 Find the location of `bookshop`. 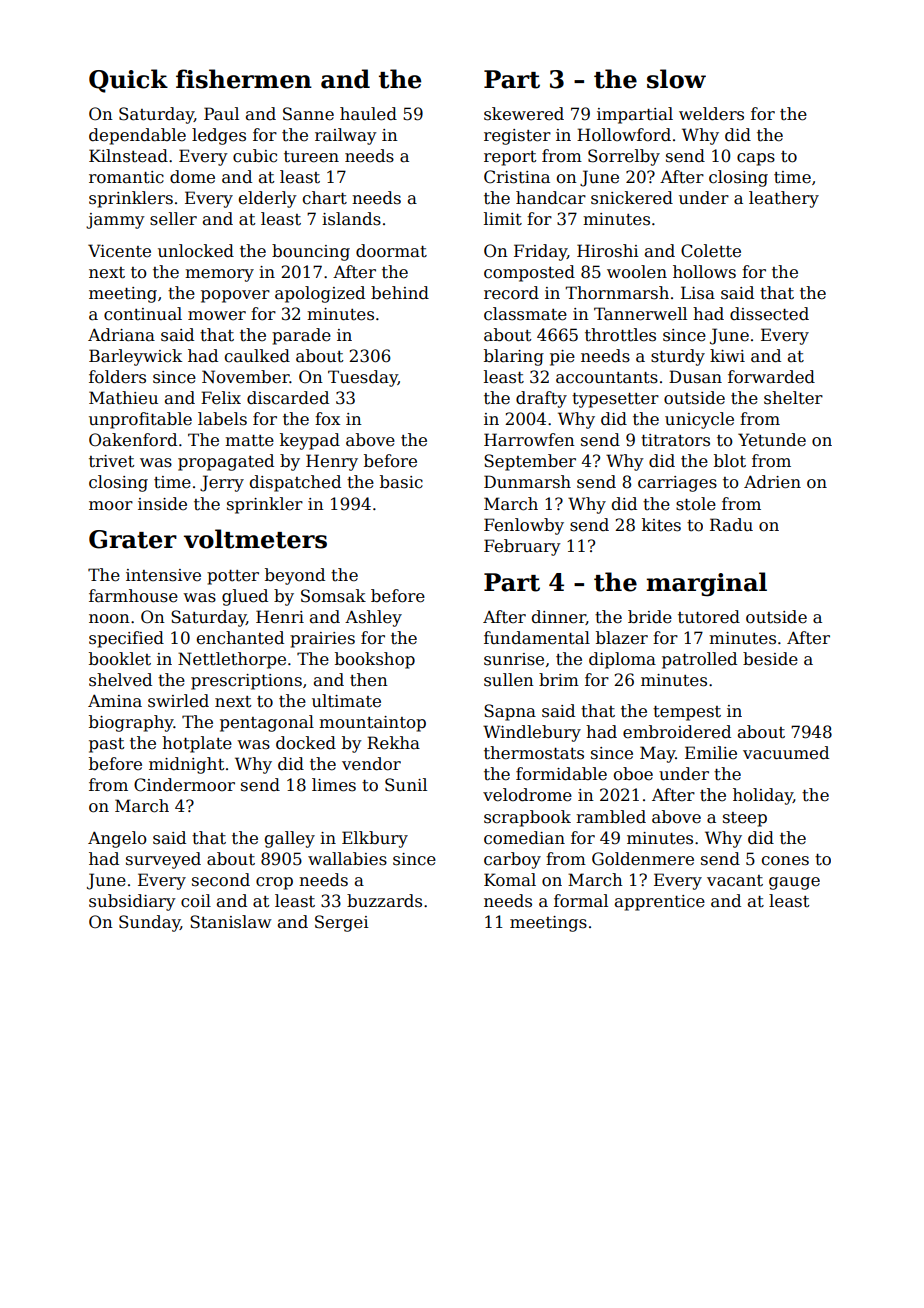

bookshop is located at coordinates (375, 660).
